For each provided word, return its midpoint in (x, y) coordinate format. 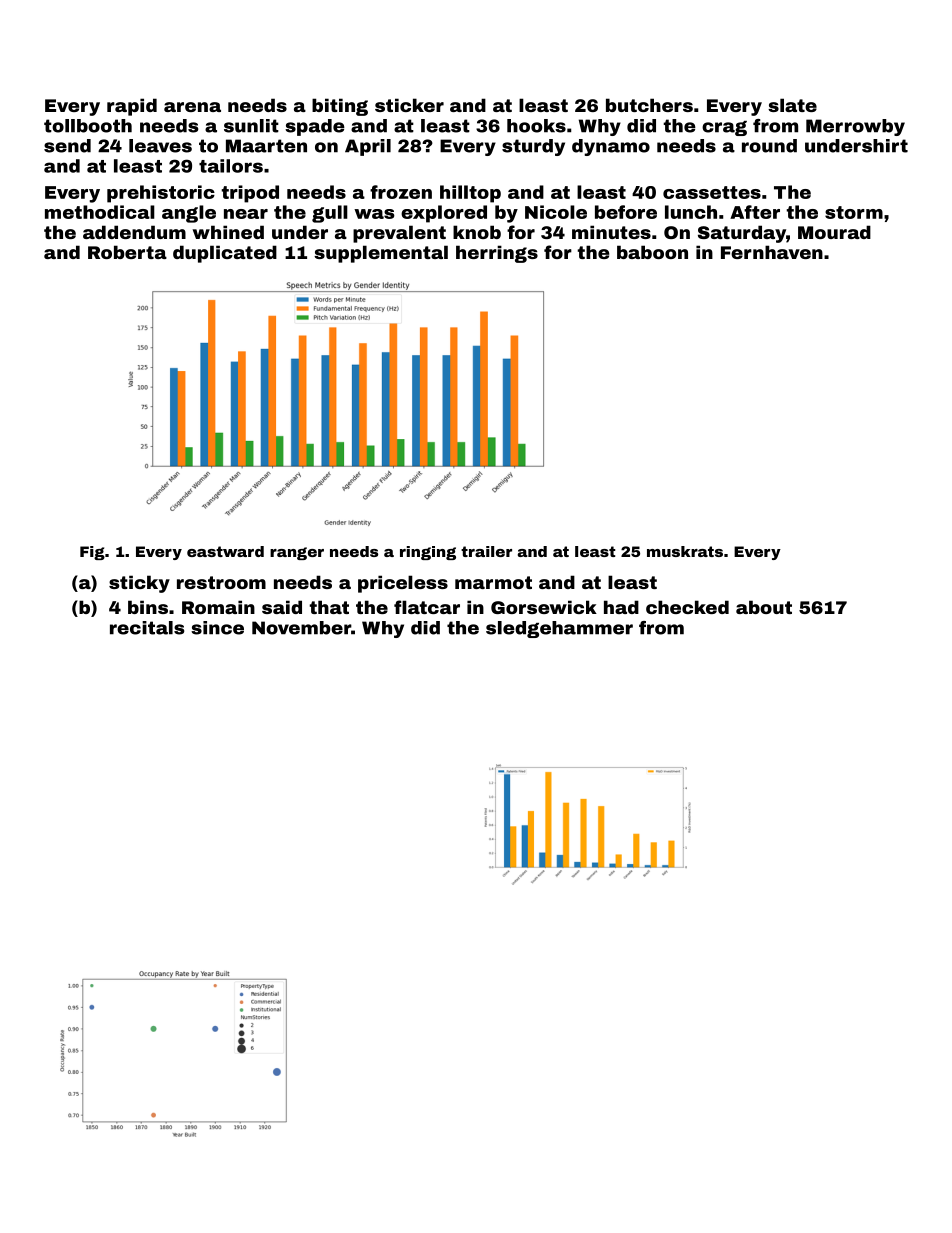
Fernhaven (772, 252)
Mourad (834, 232)
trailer (486, 551)
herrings (497, 254)
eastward (225, 551)
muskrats (685, 551)
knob (477, 232)
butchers (649, 105)
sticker (409, 105)
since (217, 628)
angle (189, 214)
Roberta (127, 252)
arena (192, 107)
